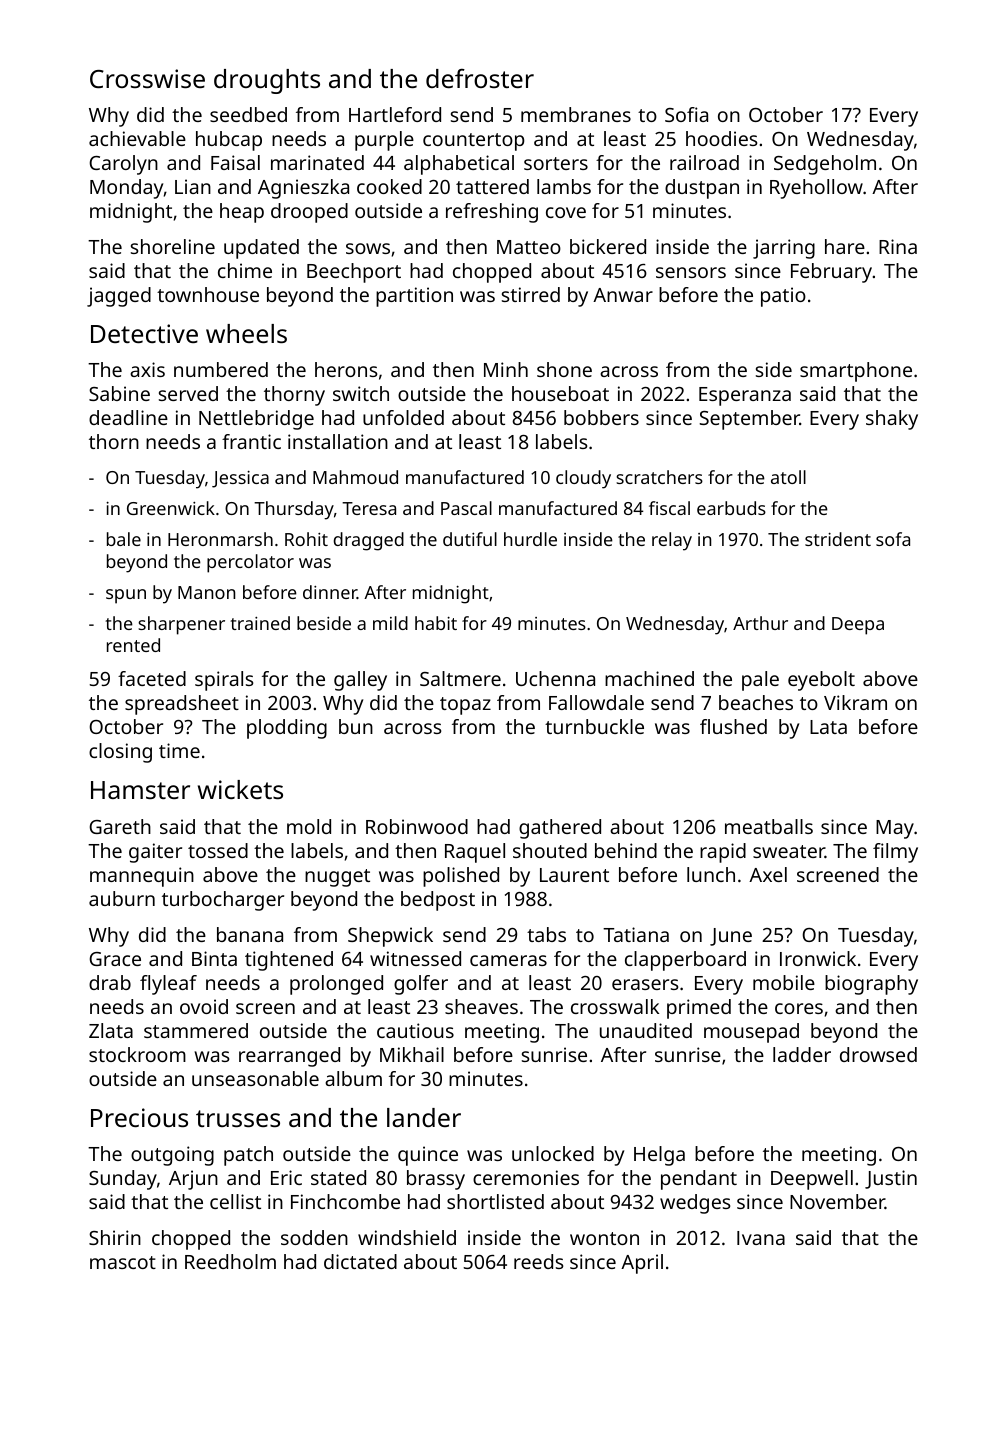  What do you see at coordinates (893, 539) in the screenshot?
I see `sofa` at bounding box center [893, 539].
